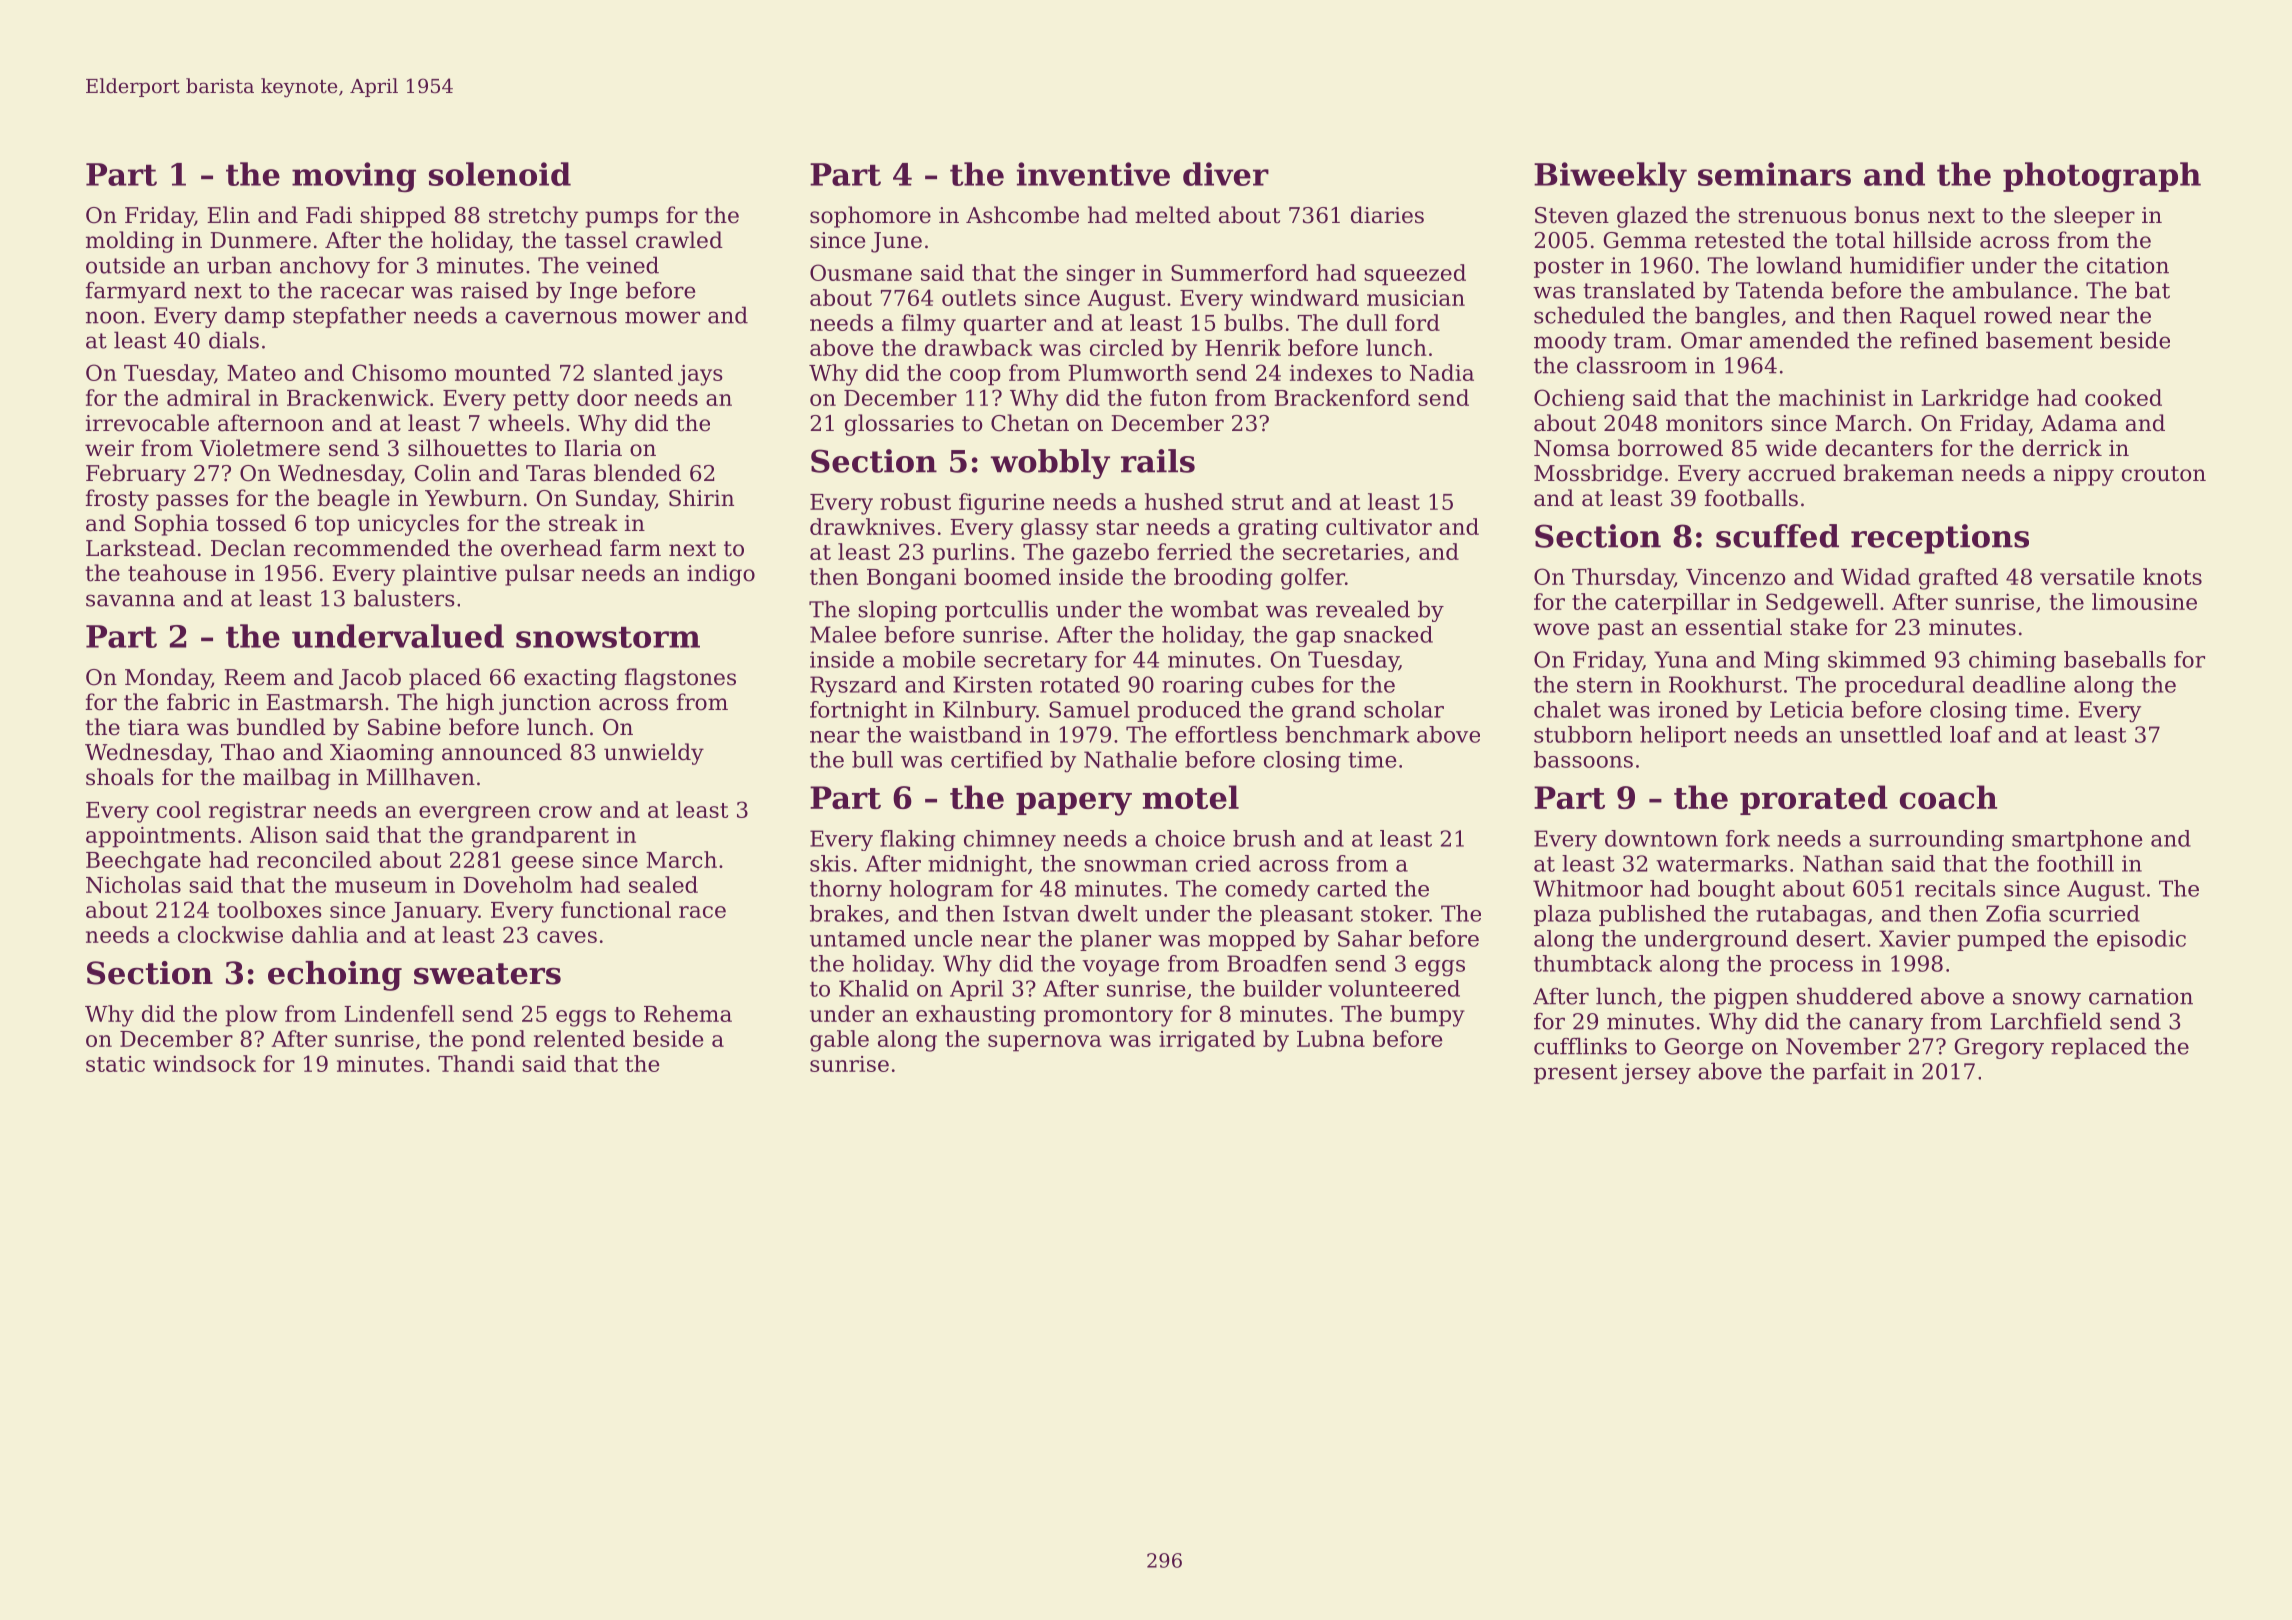  What do you see at coordinates (1855, 996) in the document?
I see `shuddered` at bounding box center [1855, 996].
